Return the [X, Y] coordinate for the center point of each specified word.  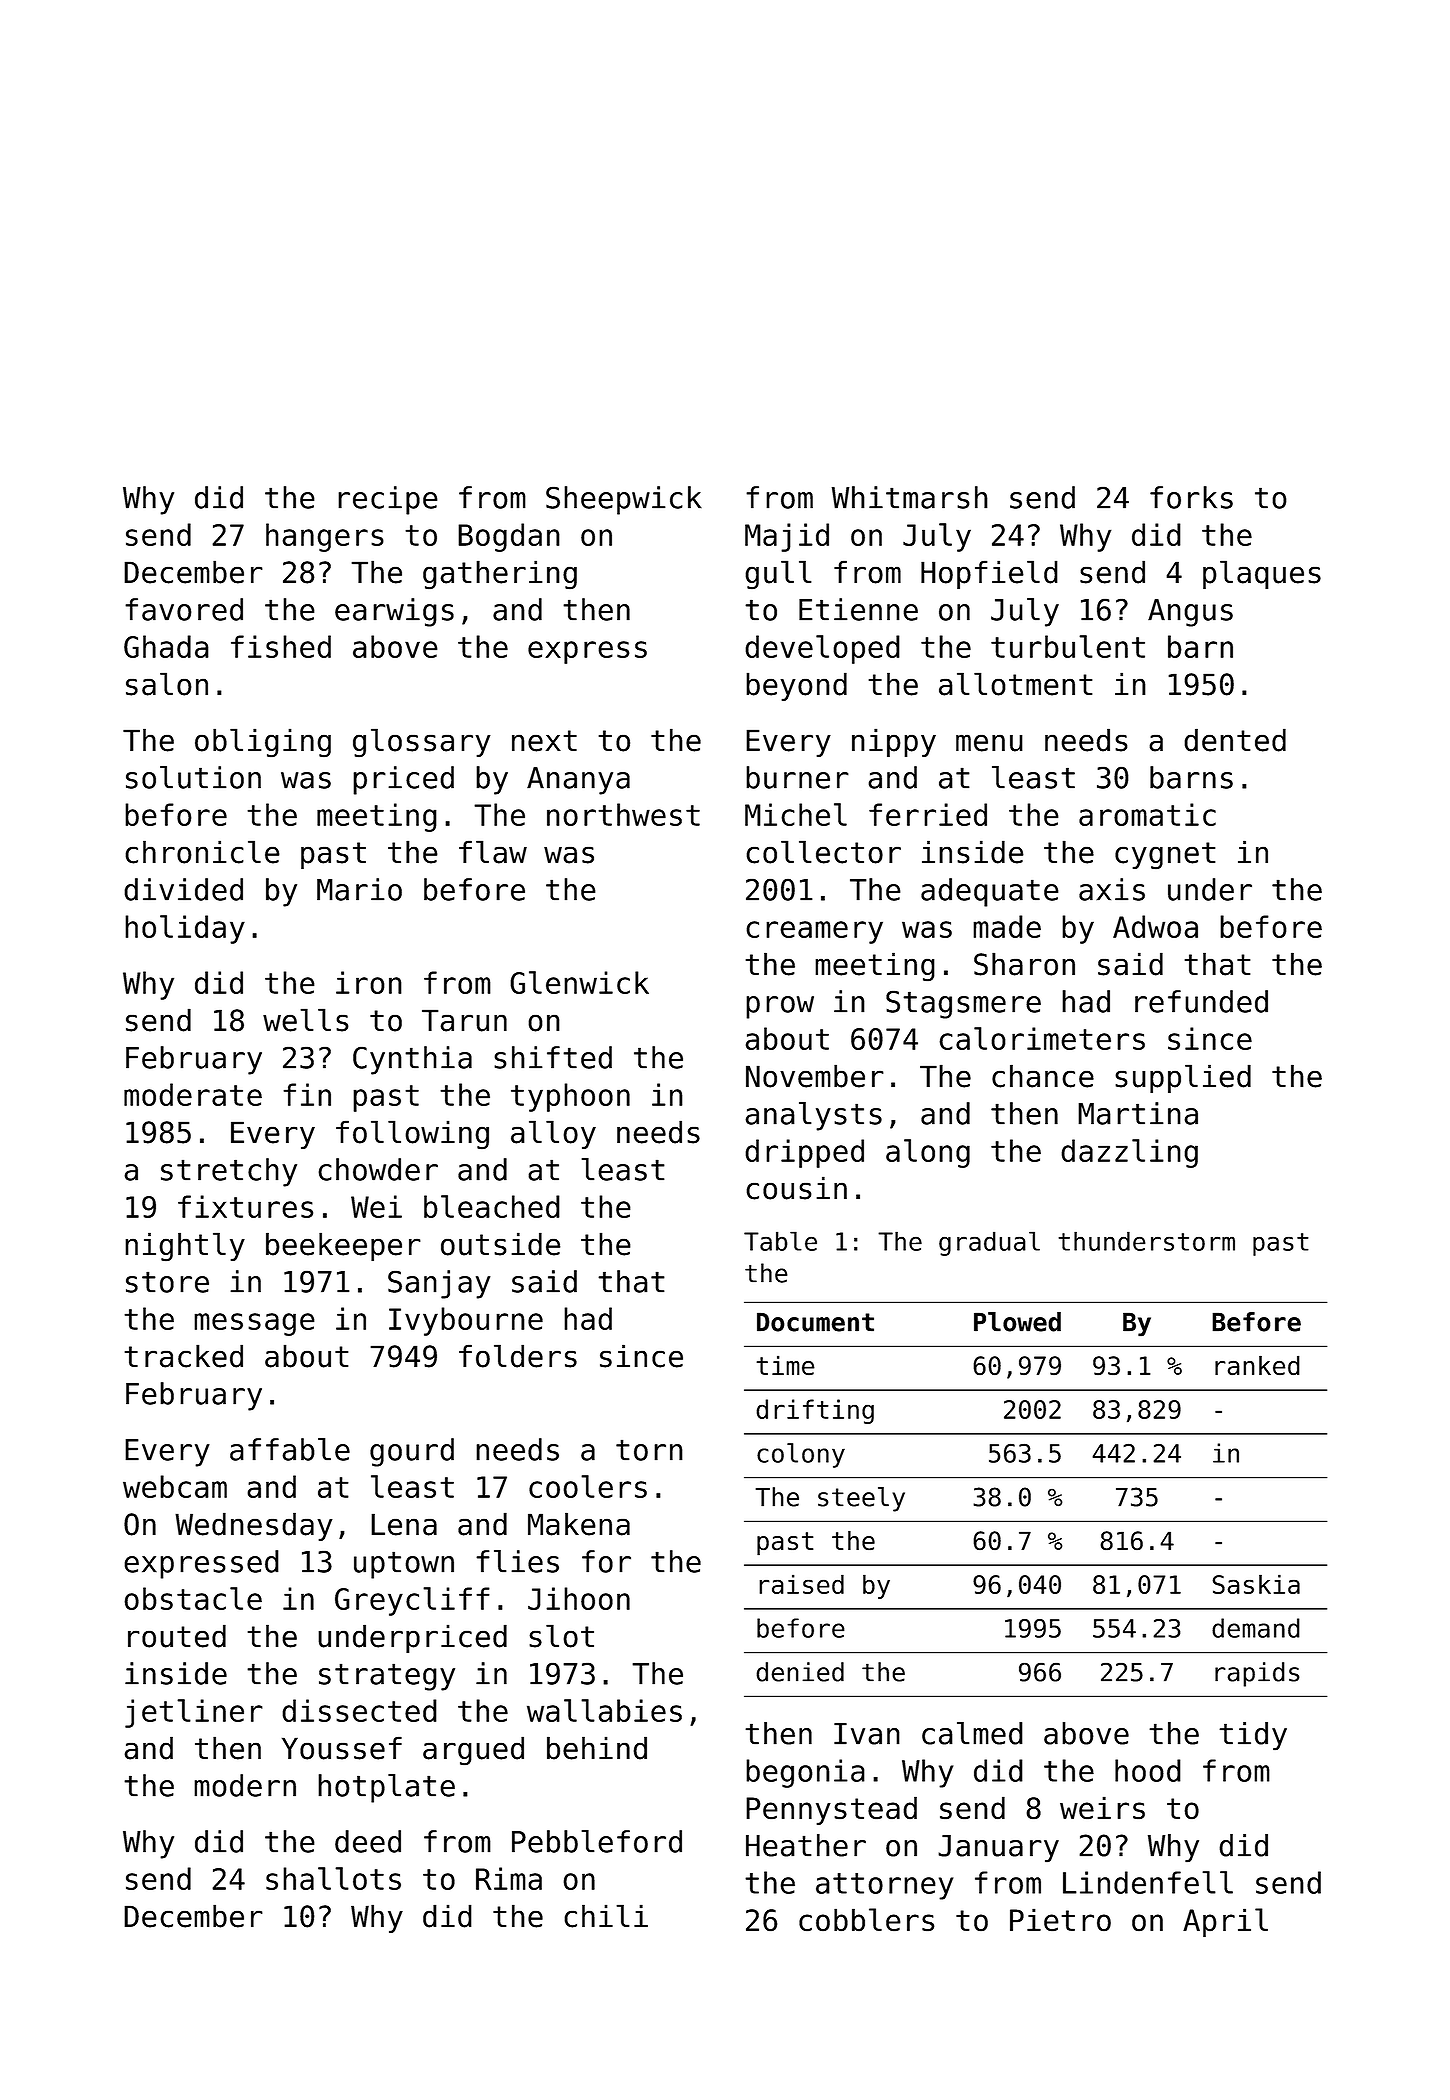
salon [167, 684]
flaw [493, 852]
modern [245, 1785]
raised [801, 1584]
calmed [972, 1733]
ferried [928, 814]
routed [177, 1636]
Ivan [867, 1734]
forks [1191, 497]
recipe [388, 500]
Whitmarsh [910, 497]
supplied [1183, 1078]
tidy [1253, 1736]
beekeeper [343, 1246]
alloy [553, 1134]
